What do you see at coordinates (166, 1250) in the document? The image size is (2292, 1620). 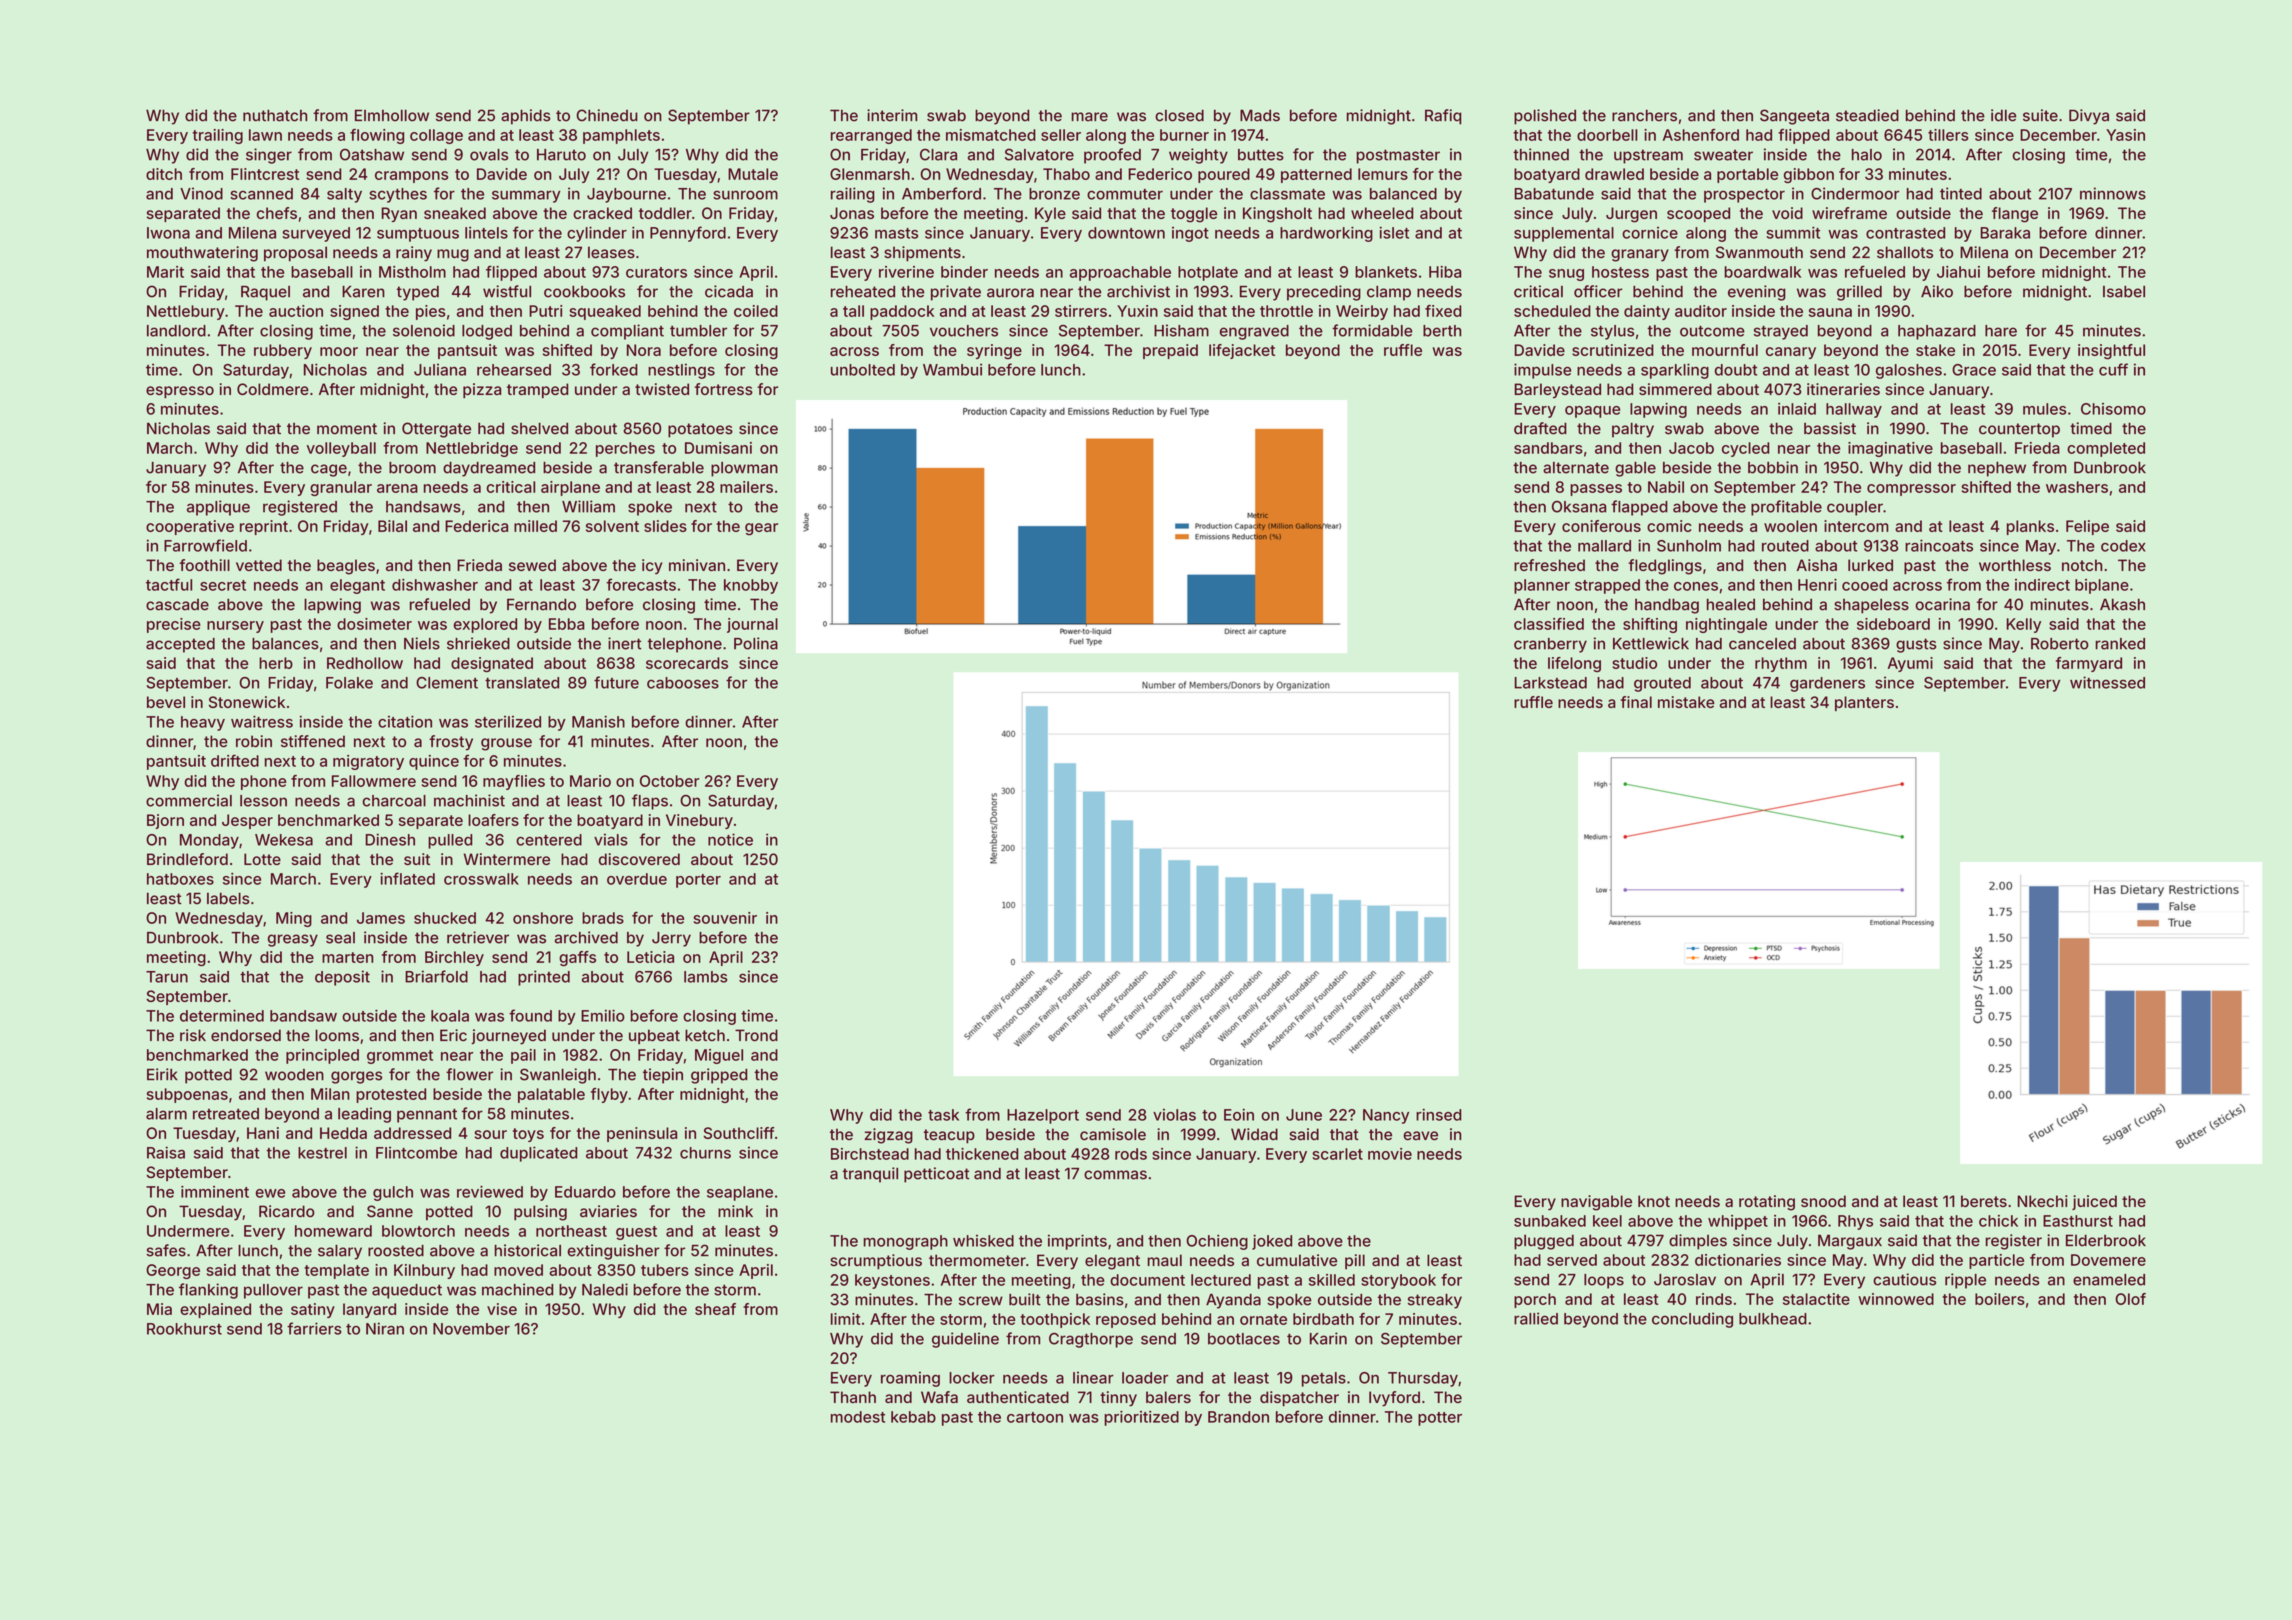 I see `safes` at bounding box center [166, 1250].
